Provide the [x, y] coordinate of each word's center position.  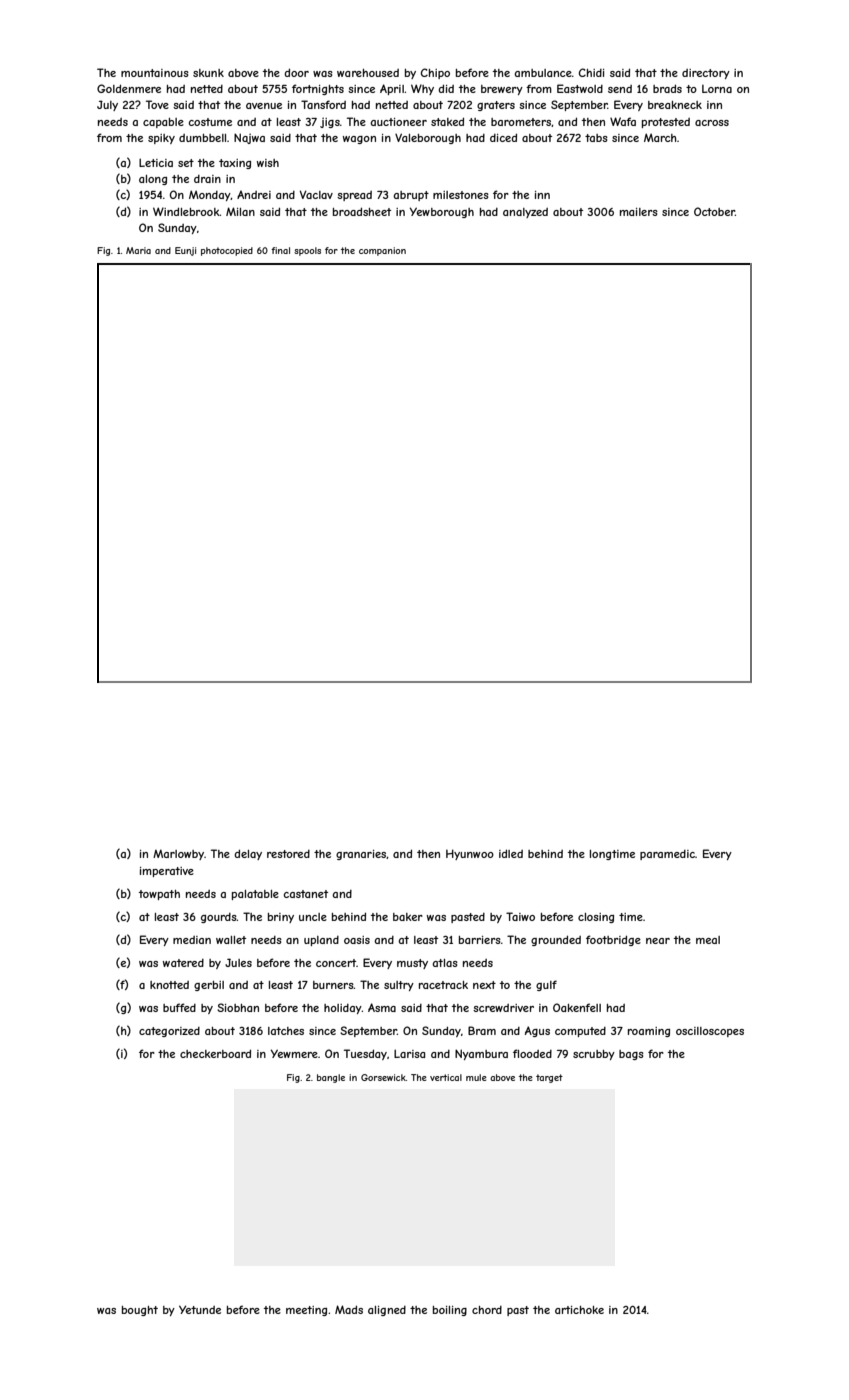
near [658, 941]
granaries [361, 855]
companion [382, 251]
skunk [208, 73]
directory [706, 74]
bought [140, 1311]
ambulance [543, 73]
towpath [159, 895]
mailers [639, 212]
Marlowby [178, 854]
